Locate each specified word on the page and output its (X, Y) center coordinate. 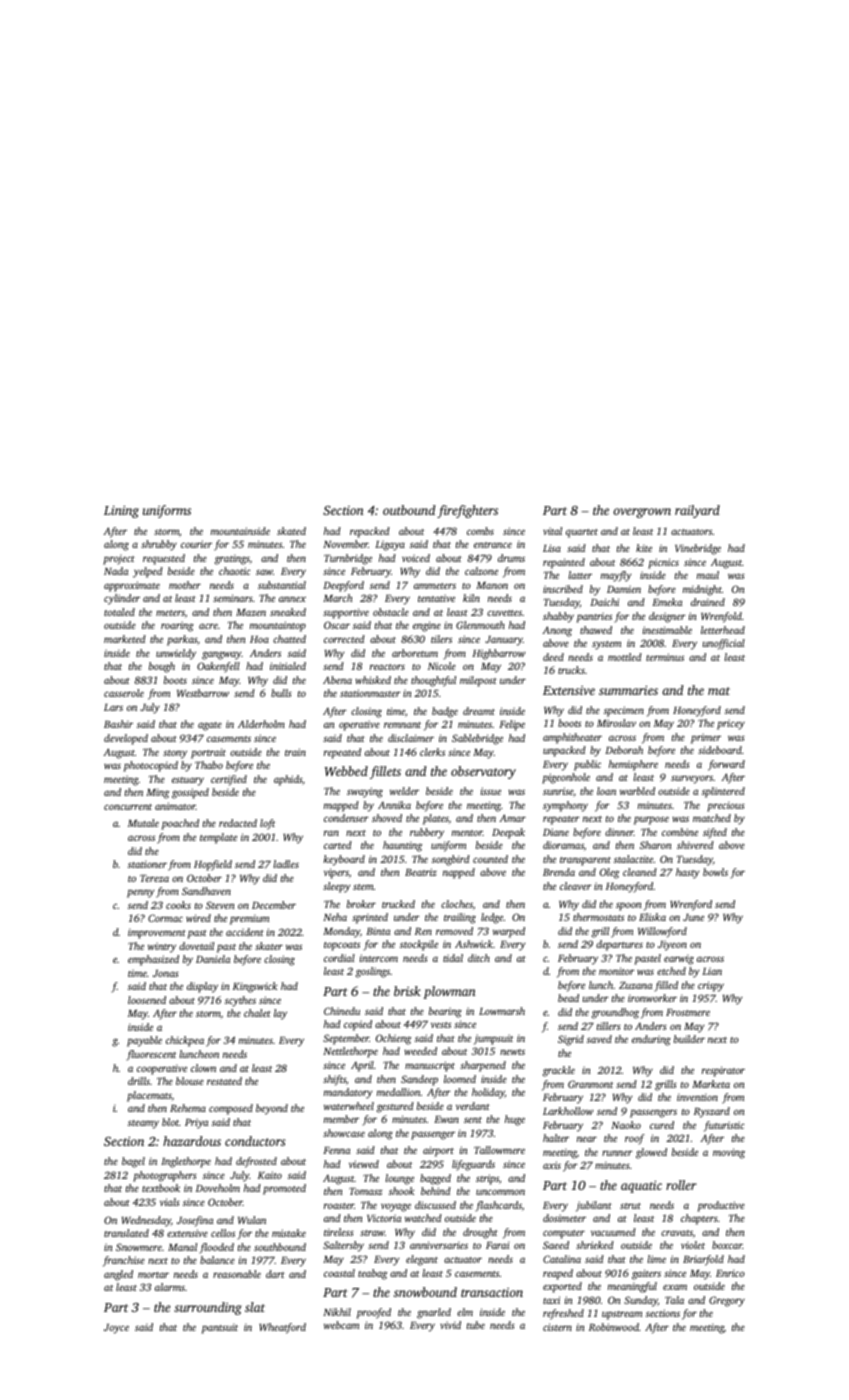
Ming (157, 793)
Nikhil (337, 1312)
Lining (121, 511)
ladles (286, 864)
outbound (409, 510)
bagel (133, 1162)
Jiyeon (672, 945)
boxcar (727, 1245)
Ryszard (712, 1112)
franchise (124, 1261)
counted (490, 859)
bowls (715, 872)
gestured (395, 1107)
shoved (387, 818)
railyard (697, 511)
